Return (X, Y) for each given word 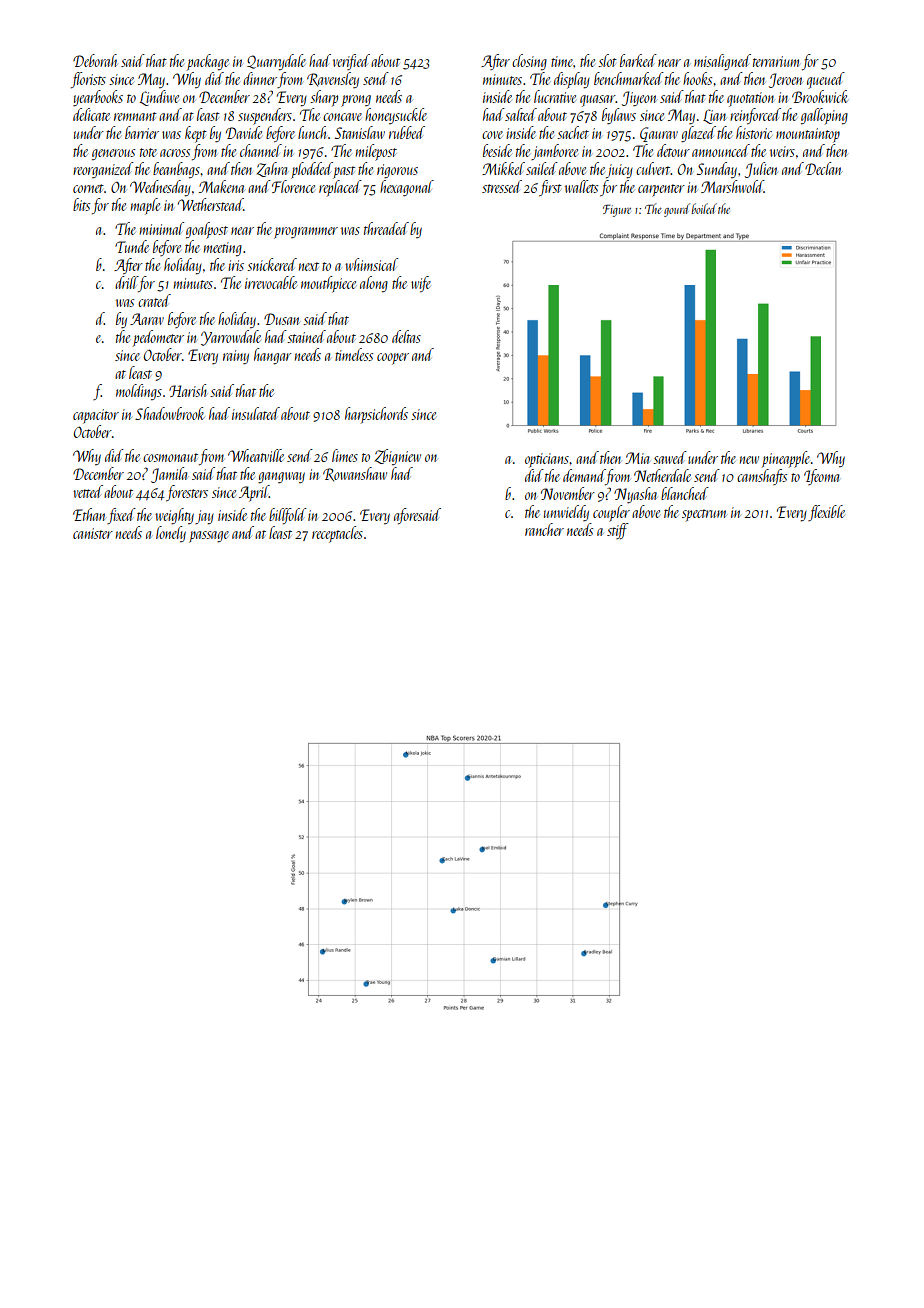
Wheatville (256, 455)
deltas (406, 336)
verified (351, 62)
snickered (272, 264)
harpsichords (376, 415)
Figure (617, 210)
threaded (386, 228)
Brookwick (820, 96)
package (208, 62)
